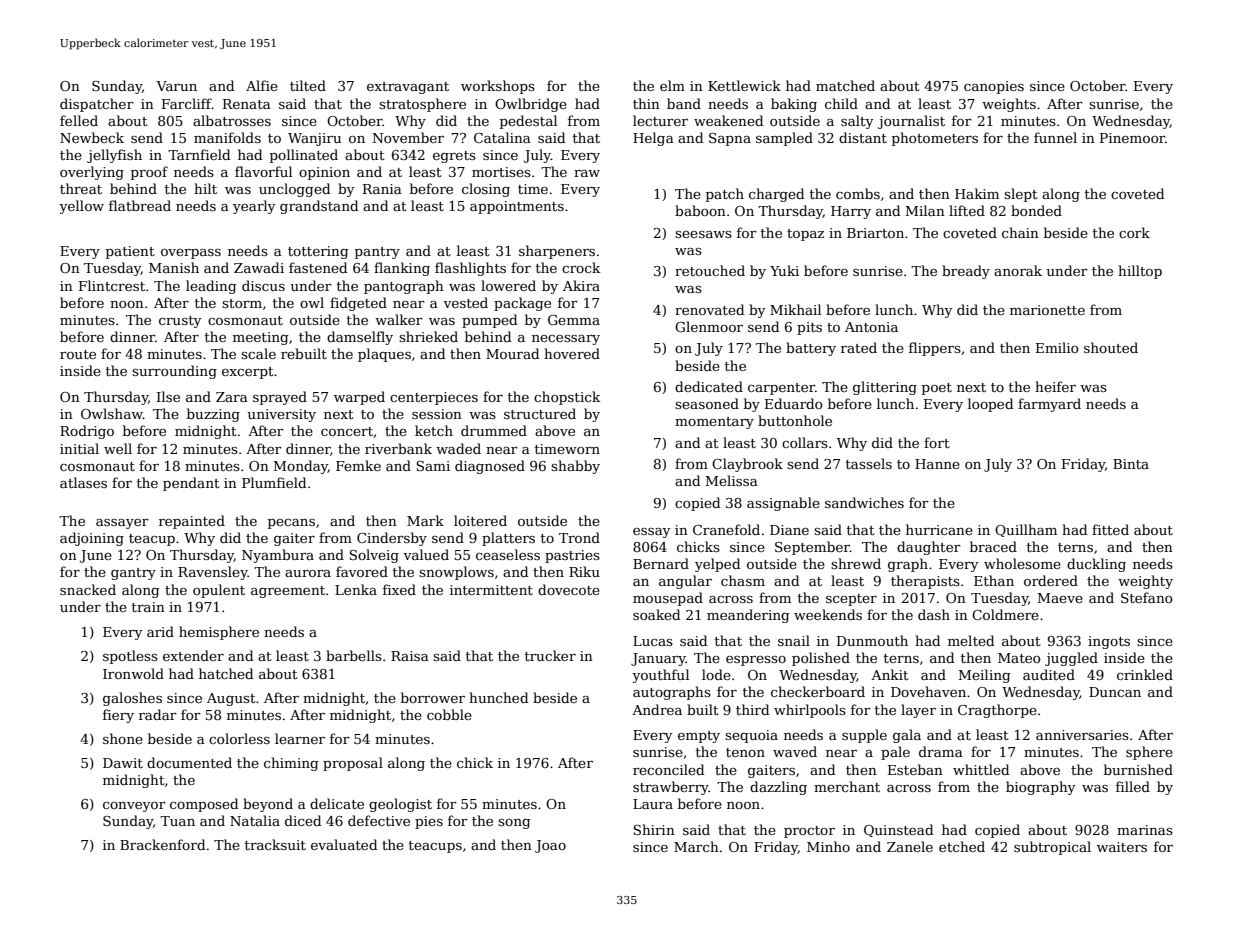  What do you see at coordinates (308, 85) in the screenshot?
I see `tilted` at bounding box center [308, 85].
